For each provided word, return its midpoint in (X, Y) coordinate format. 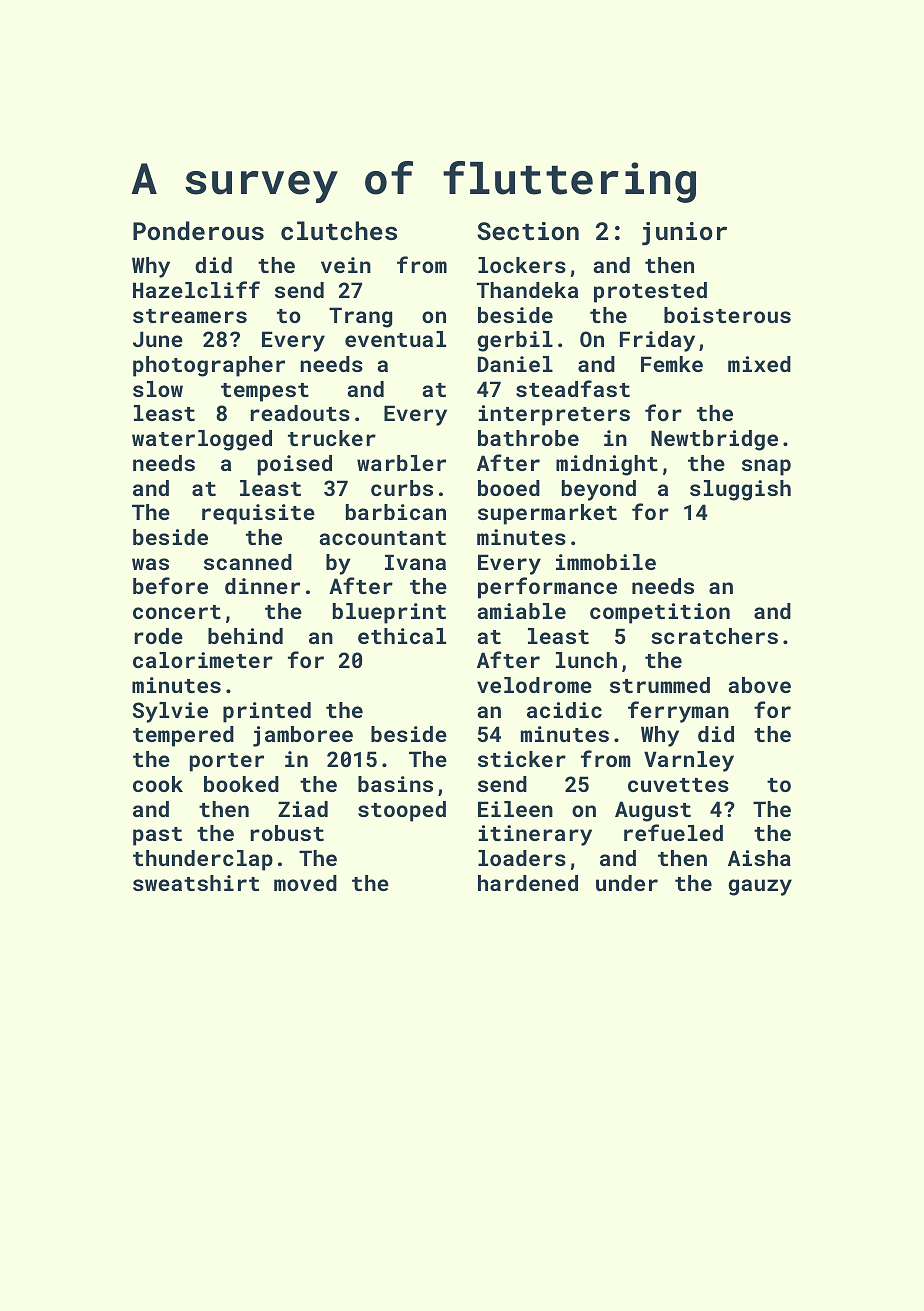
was (150, 564)
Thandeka (527, 290)
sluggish (740, 490)
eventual (395, 339)
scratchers (714, 636)
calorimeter (203, 660)
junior (684, 234)
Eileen (515, 809)
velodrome (534, 685)
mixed (759, 364)
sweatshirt (196, 883)
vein (346, 265)
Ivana (415, 562)
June (158, 339)
